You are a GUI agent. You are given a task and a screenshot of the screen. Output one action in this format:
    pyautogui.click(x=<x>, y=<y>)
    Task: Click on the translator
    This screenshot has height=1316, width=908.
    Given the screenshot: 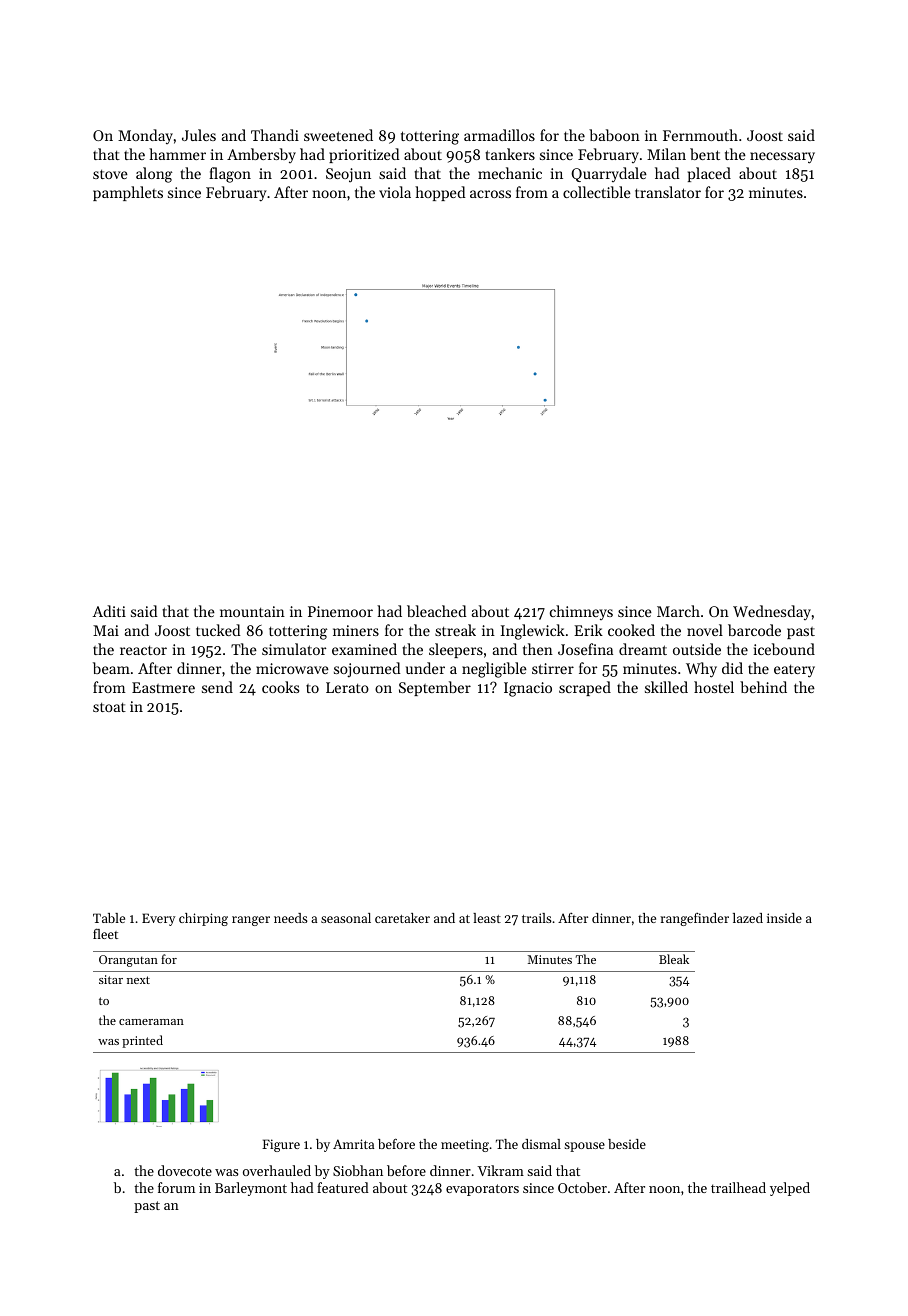 What is the action you would take?
    pyautogui.click(x=668, y=192)
